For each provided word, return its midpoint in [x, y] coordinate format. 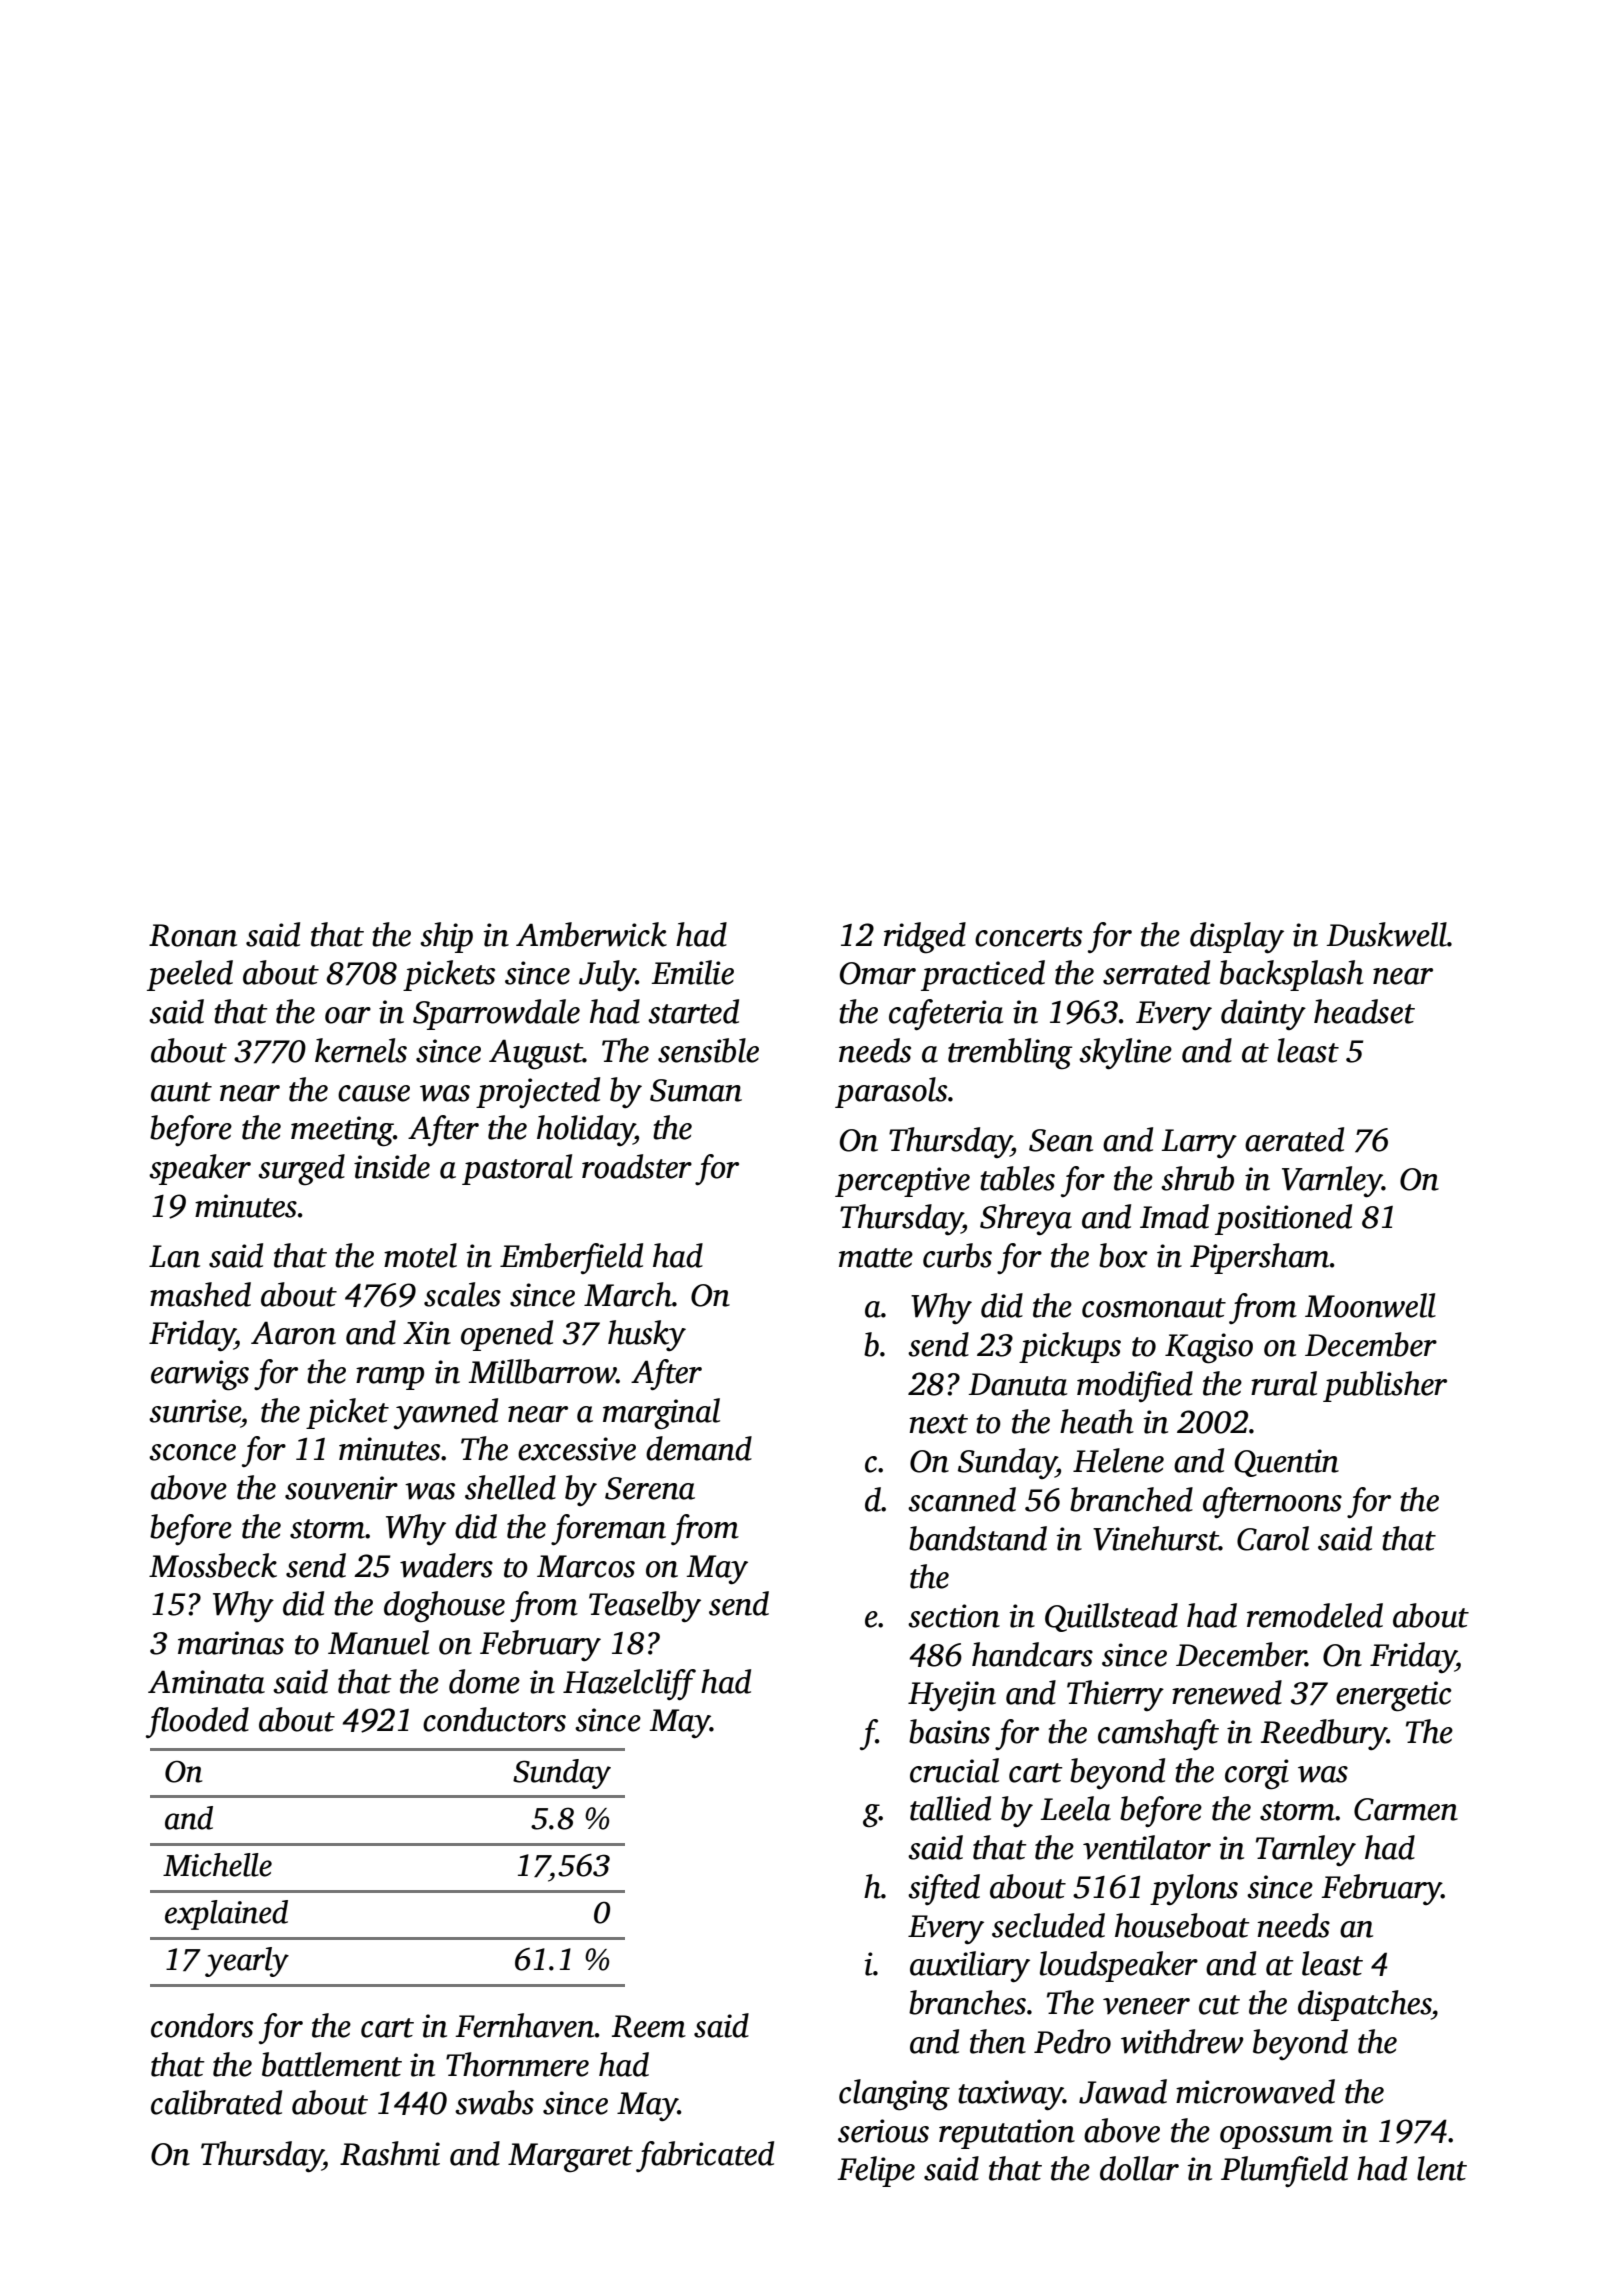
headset [1364, 1011]
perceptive [902, 1182]
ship [446, 937]
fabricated [705, 2156]
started [693, 1011]
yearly [247, 1962]
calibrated [216, 2102]
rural [1284, 1383]
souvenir [341, 1488]
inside [392, 1166]
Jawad [1123, 2091]
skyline [1125, 1053]
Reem [649, 2026]
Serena [650, 1488]
